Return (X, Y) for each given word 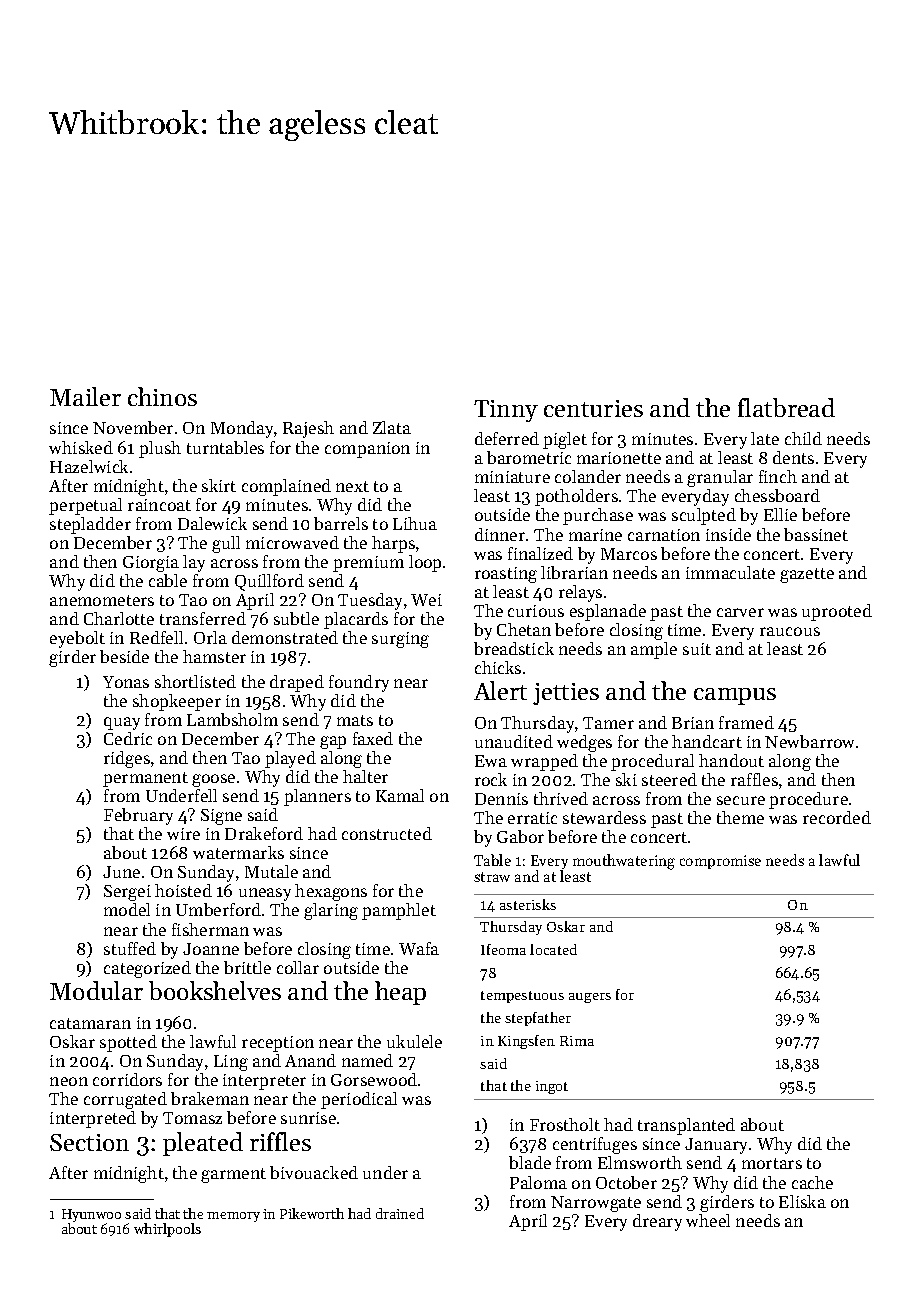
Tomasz (192, 1118)
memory (233, 1217)
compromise (720, 862)
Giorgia (151, 564)
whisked (81, 447)
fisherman (210, 929)
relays (580, 593)
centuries (593, 408)
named (367, 1060)
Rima (577, 1041)
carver (740, 612)
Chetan (524, 629)
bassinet (816, 534)
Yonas (126, 682)
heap (400, 993)
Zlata (392, 427)
